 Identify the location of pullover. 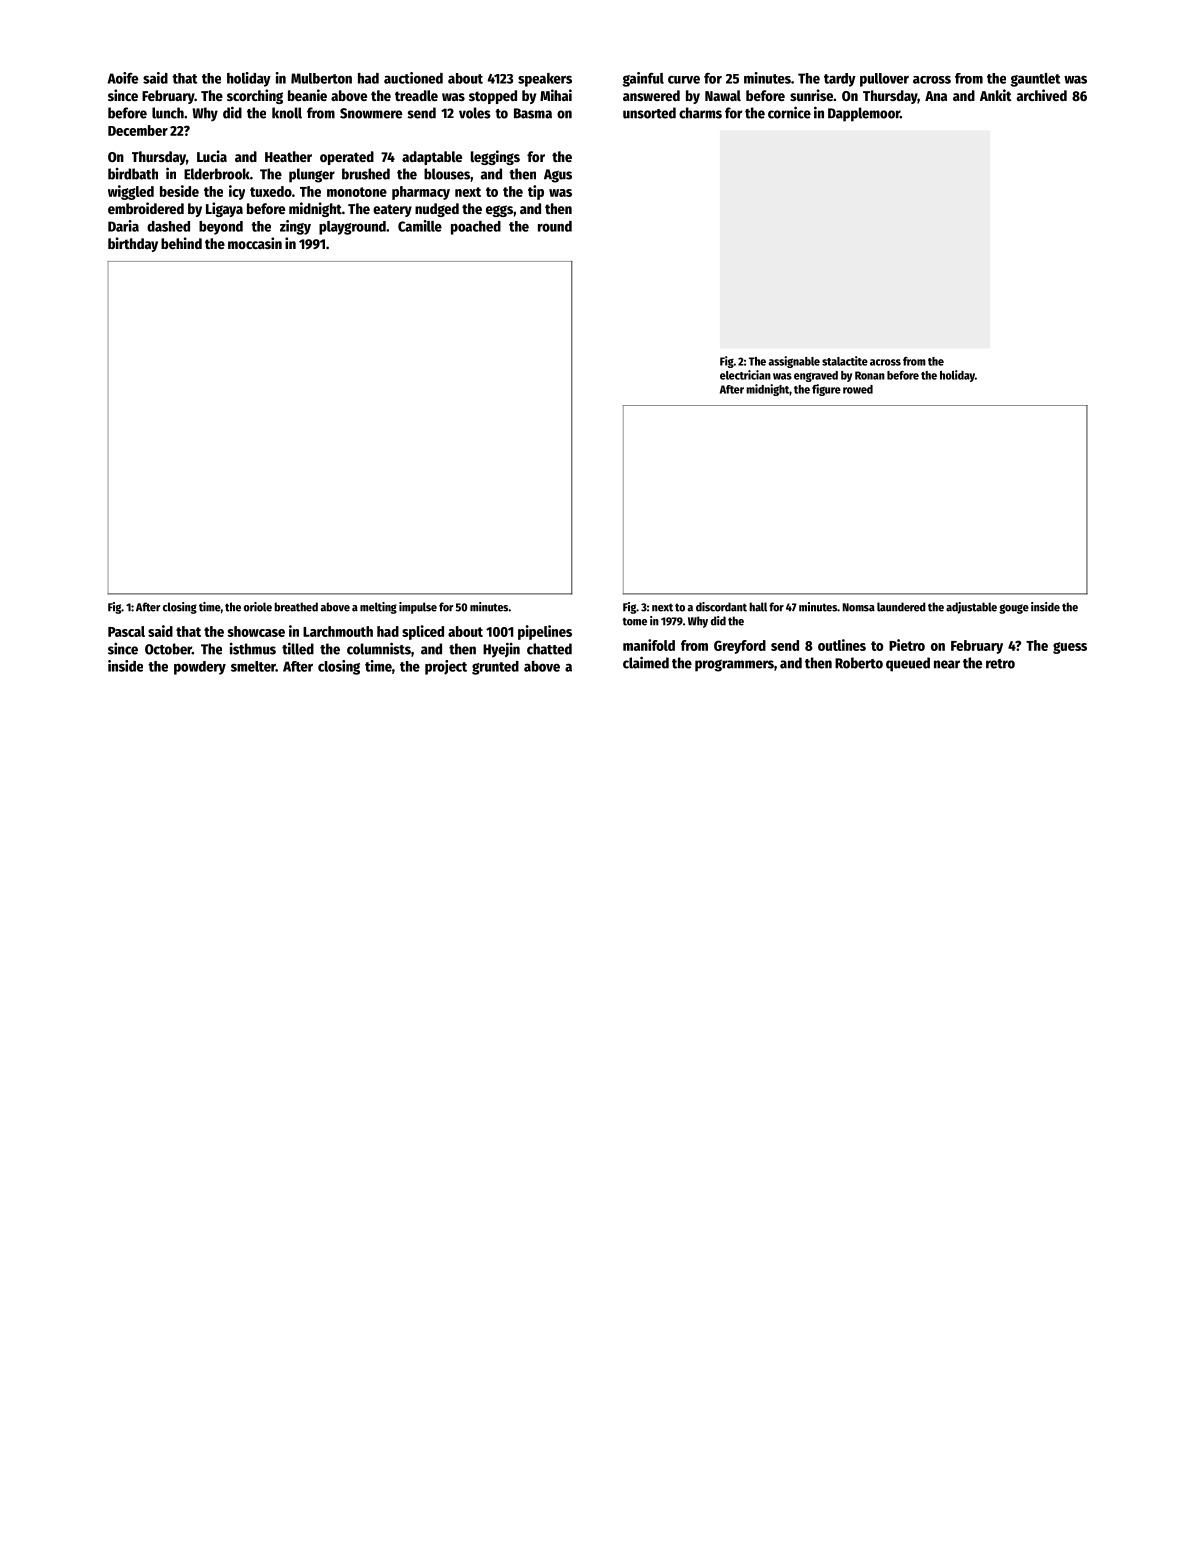
(884, 80).
